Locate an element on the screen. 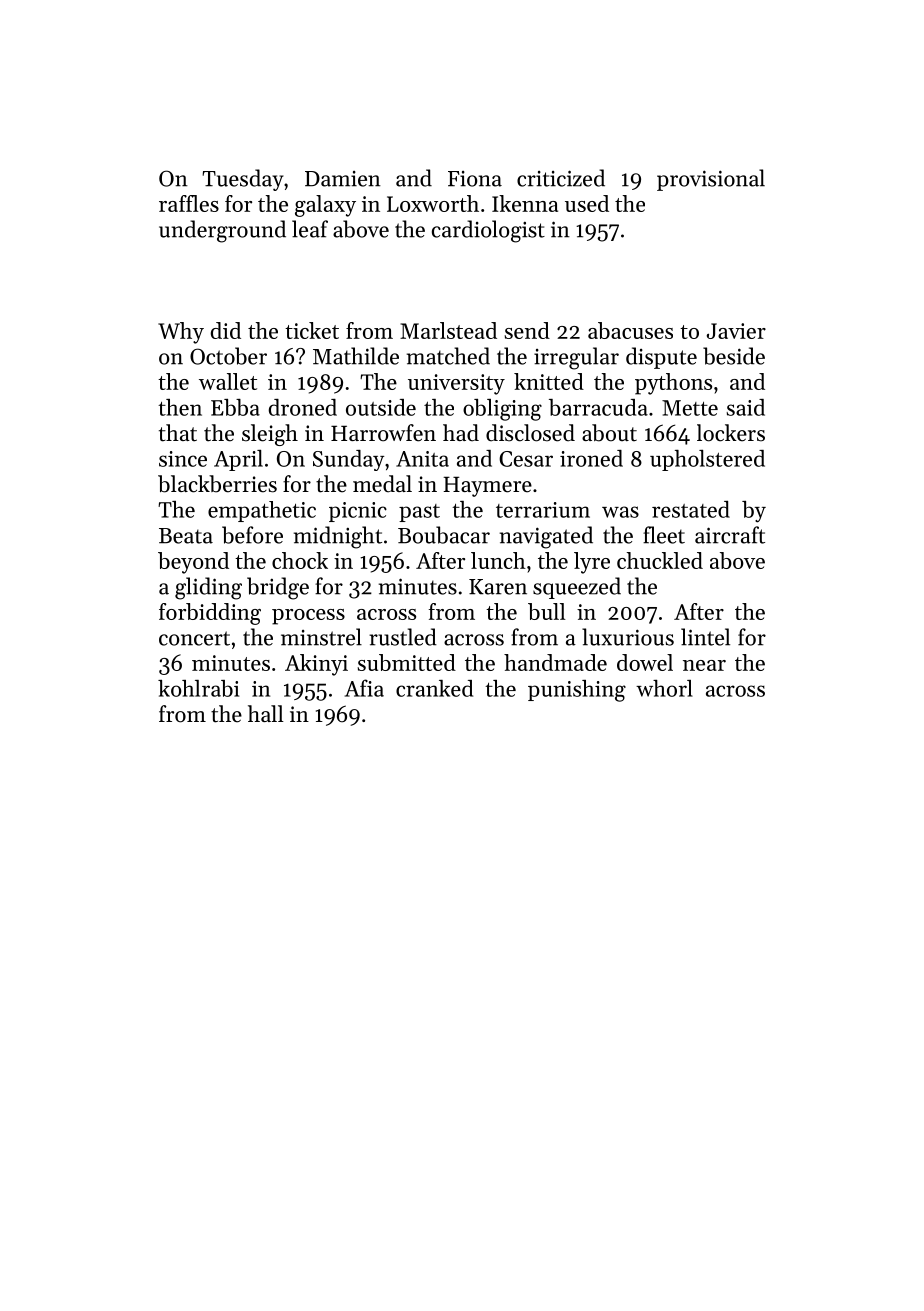 Image resolution: width=924 pixels, height=1311 pixels. blackberries is located at coordinates (217, 484).
